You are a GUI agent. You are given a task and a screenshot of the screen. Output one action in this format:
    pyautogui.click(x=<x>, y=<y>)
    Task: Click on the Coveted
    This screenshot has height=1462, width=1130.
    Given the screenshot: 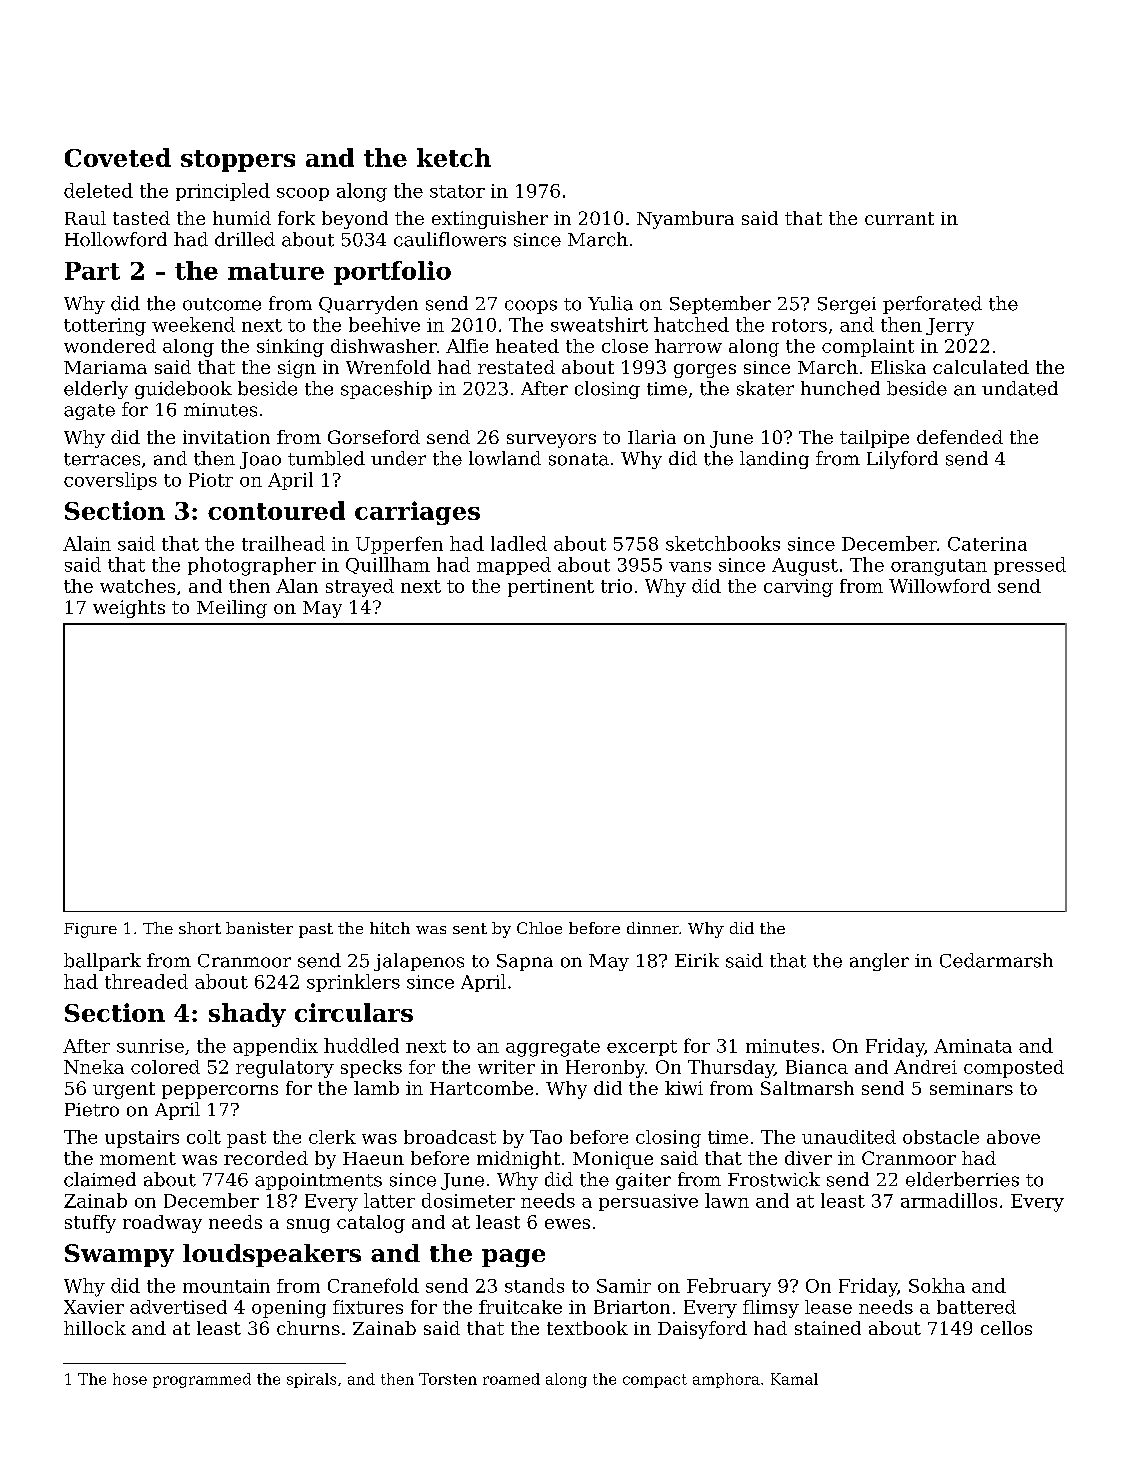 What is the action you would take?
    pyautogui.click(x=118, y=157)
